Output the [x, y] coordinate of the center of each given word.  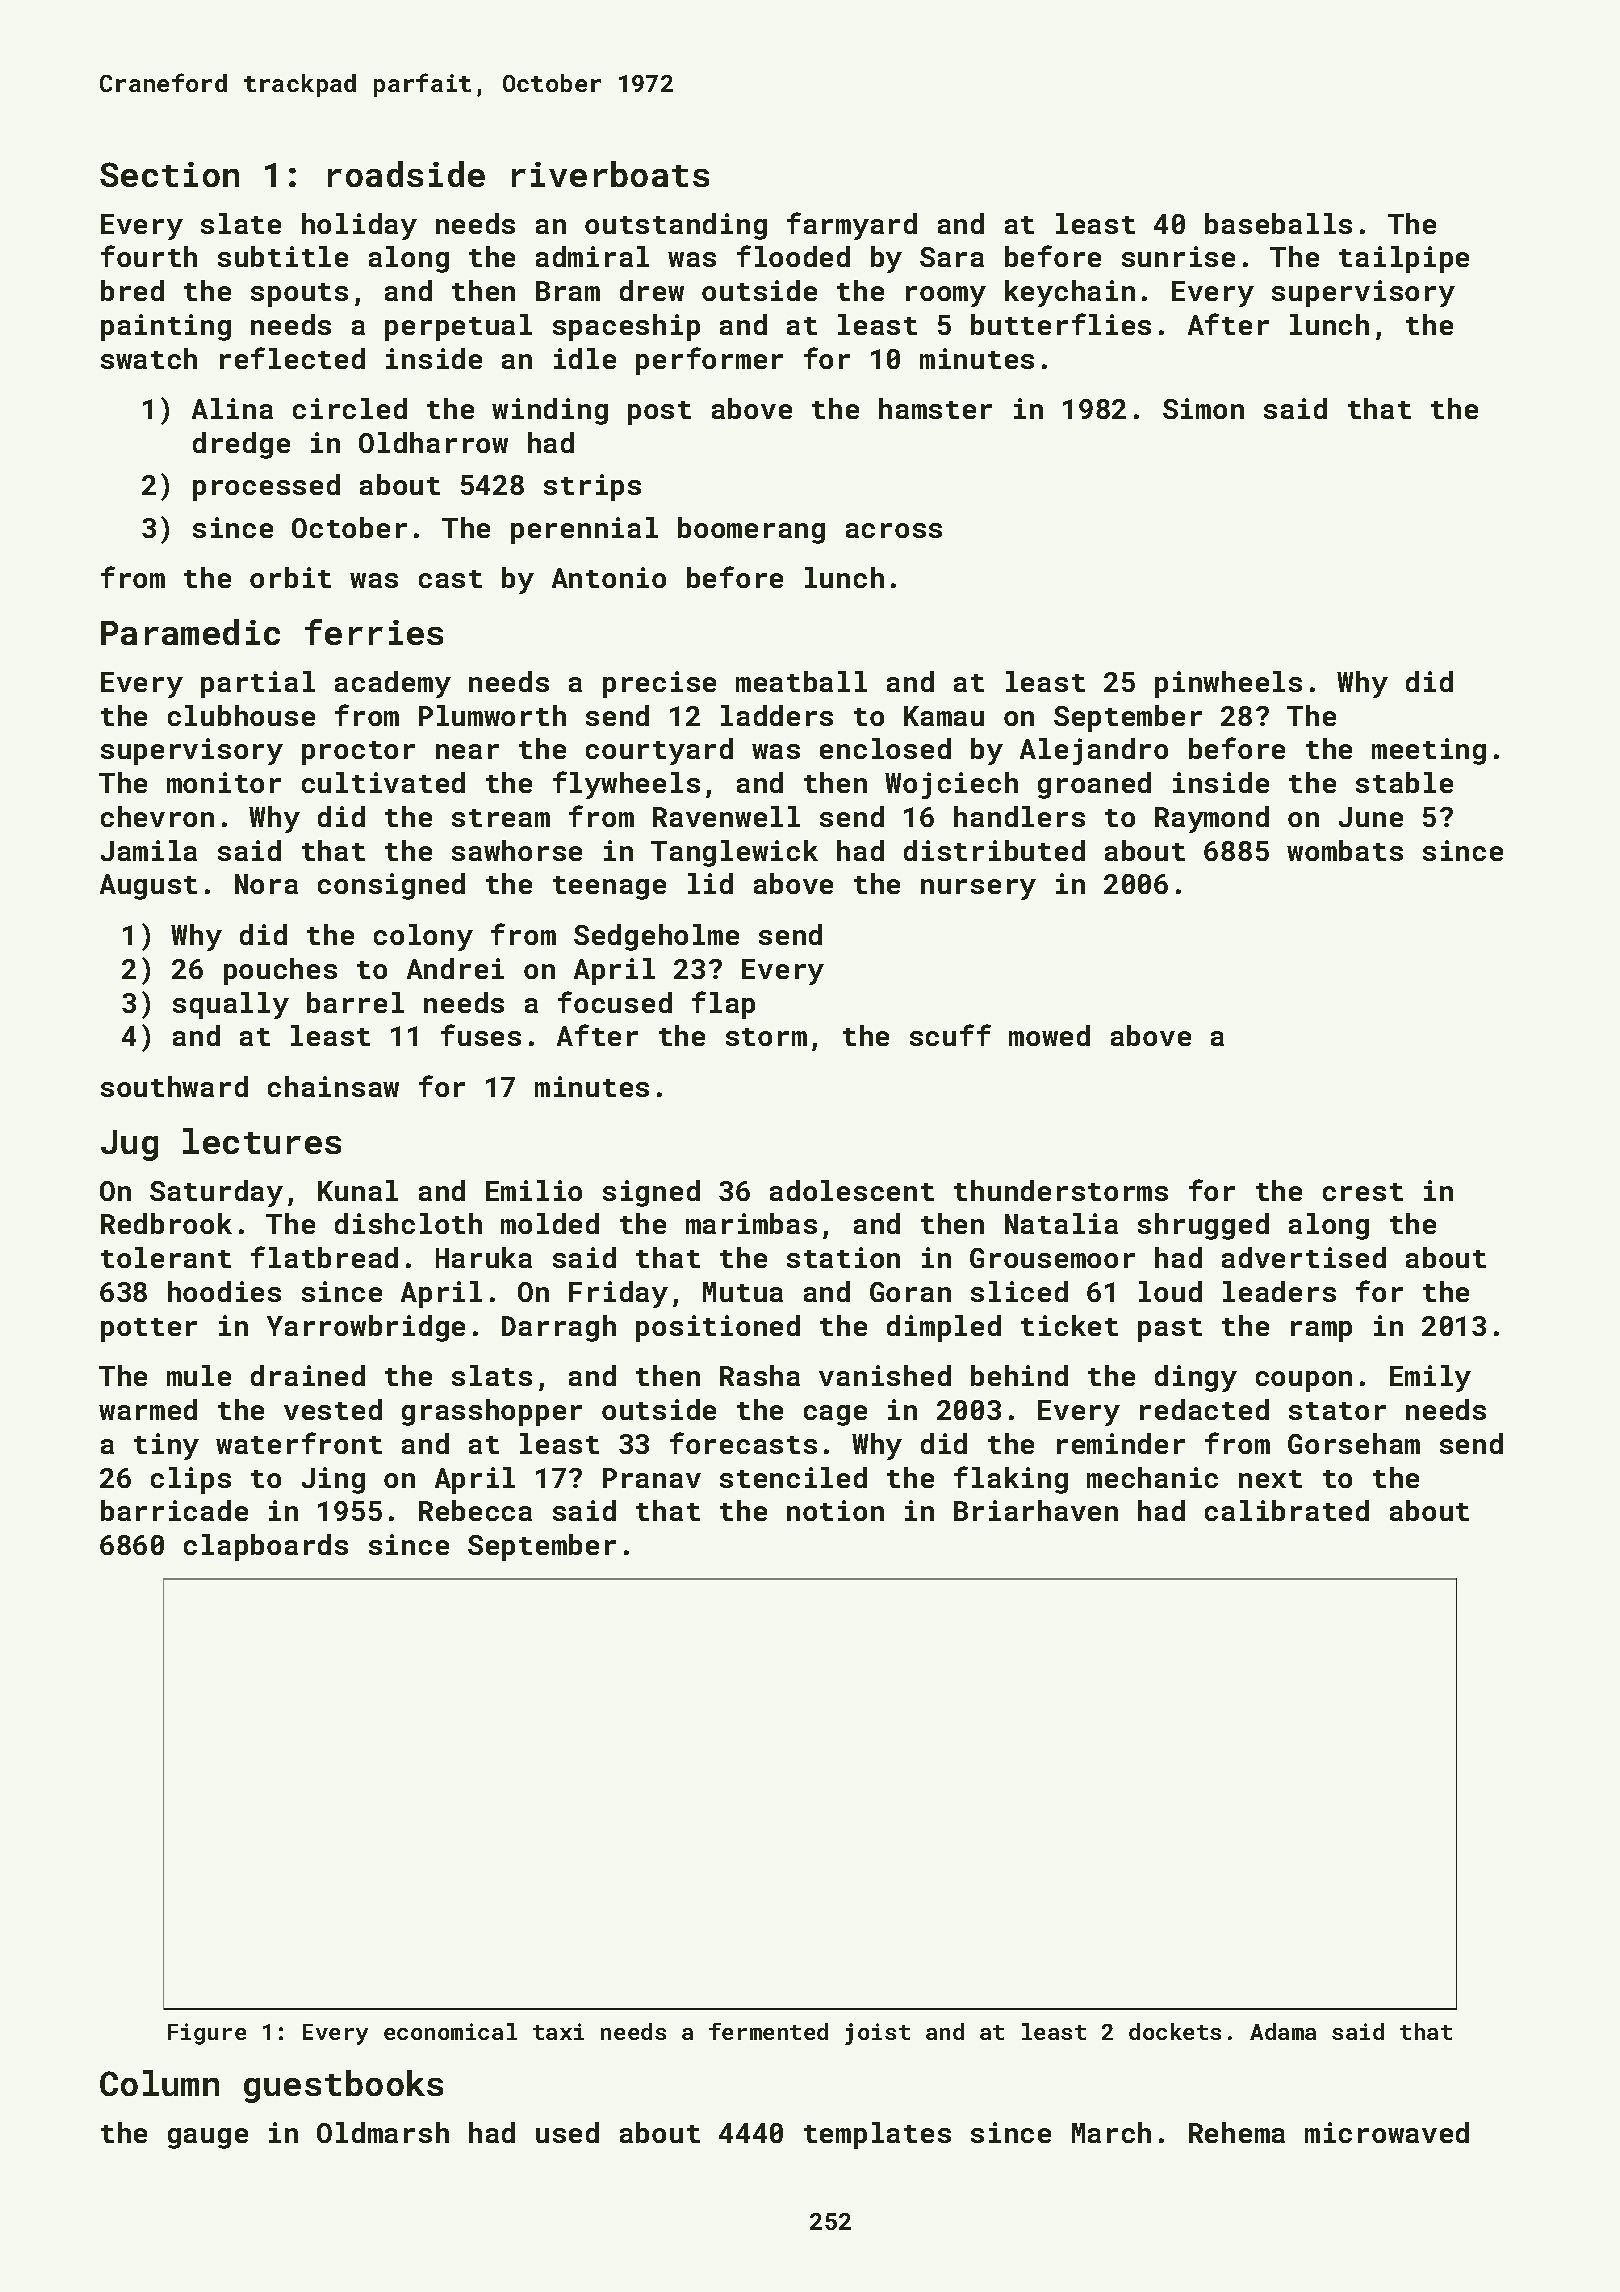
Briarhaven [1036, 1510]
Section [169, 174]
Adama [1283, 2031]
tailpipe [1404, 259]
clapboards [266, 1547]
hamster [935, 408]
